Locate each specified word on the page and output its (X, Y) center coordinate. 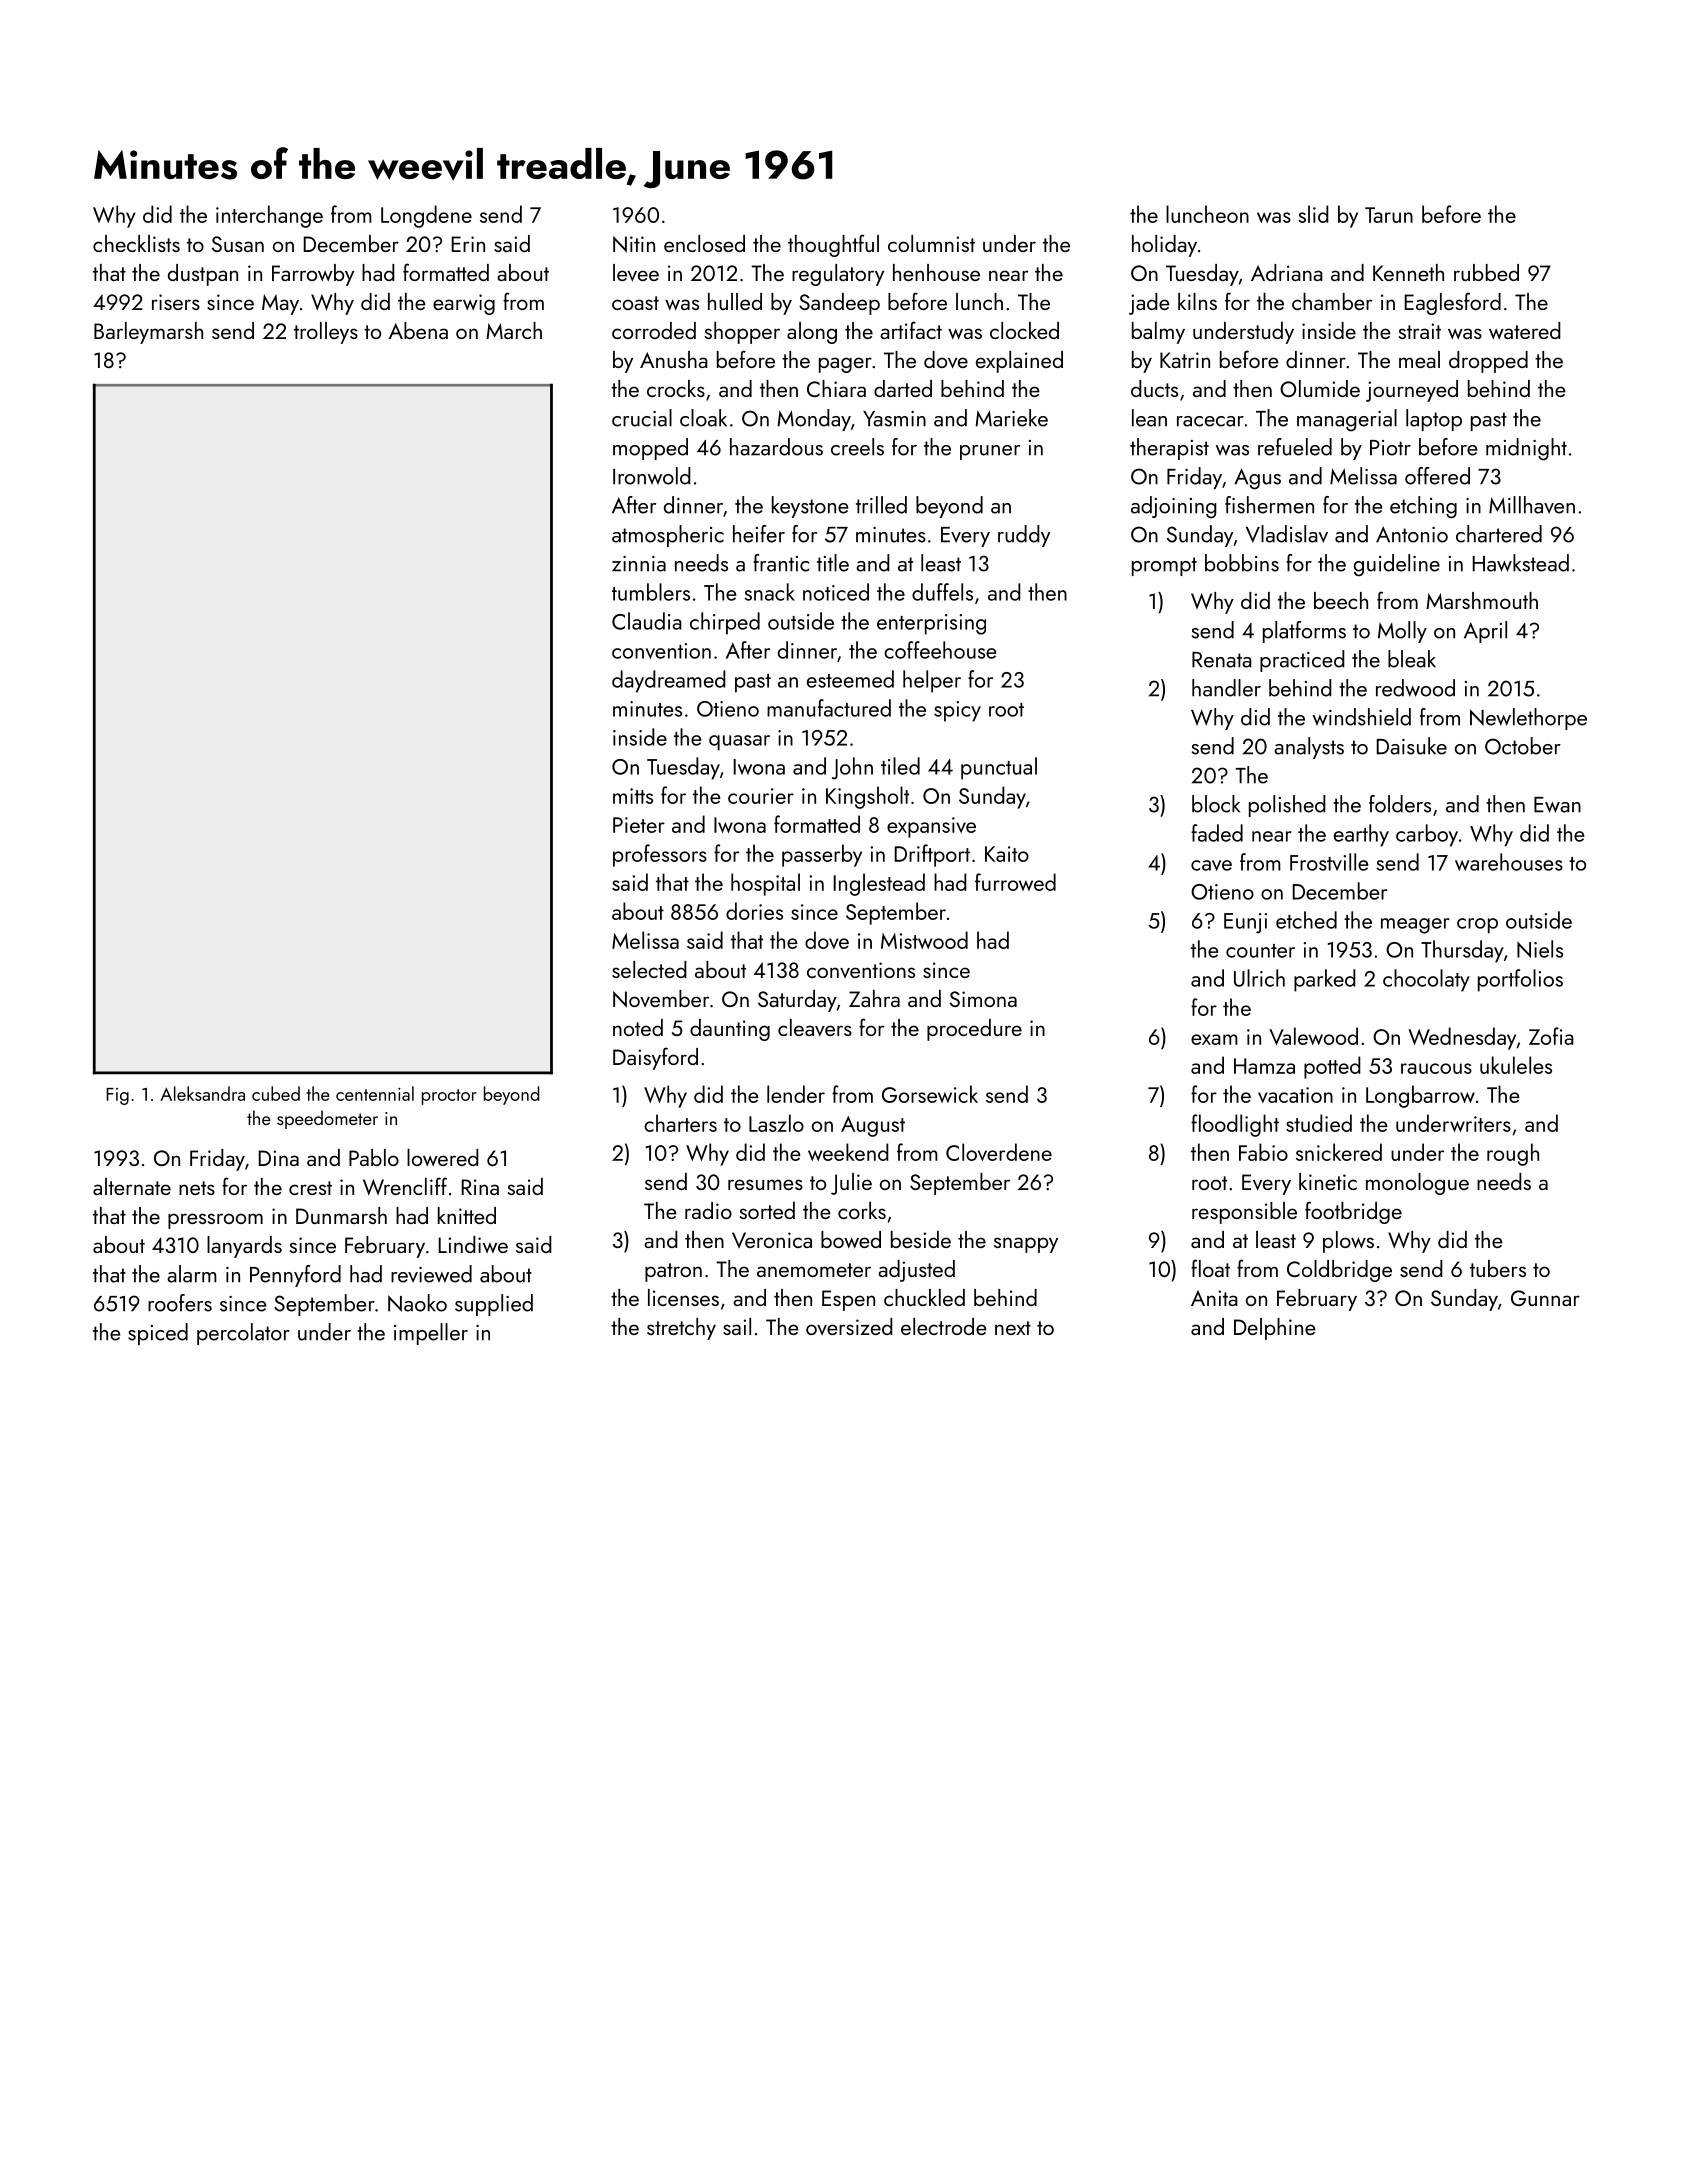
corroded (654, 330)
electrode (944, 1326)
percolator (243, 1334)
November (661, 999)
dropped (1488, 362)
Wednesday (1462, 1038)
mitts (633, 796)
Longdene (426, 216)
